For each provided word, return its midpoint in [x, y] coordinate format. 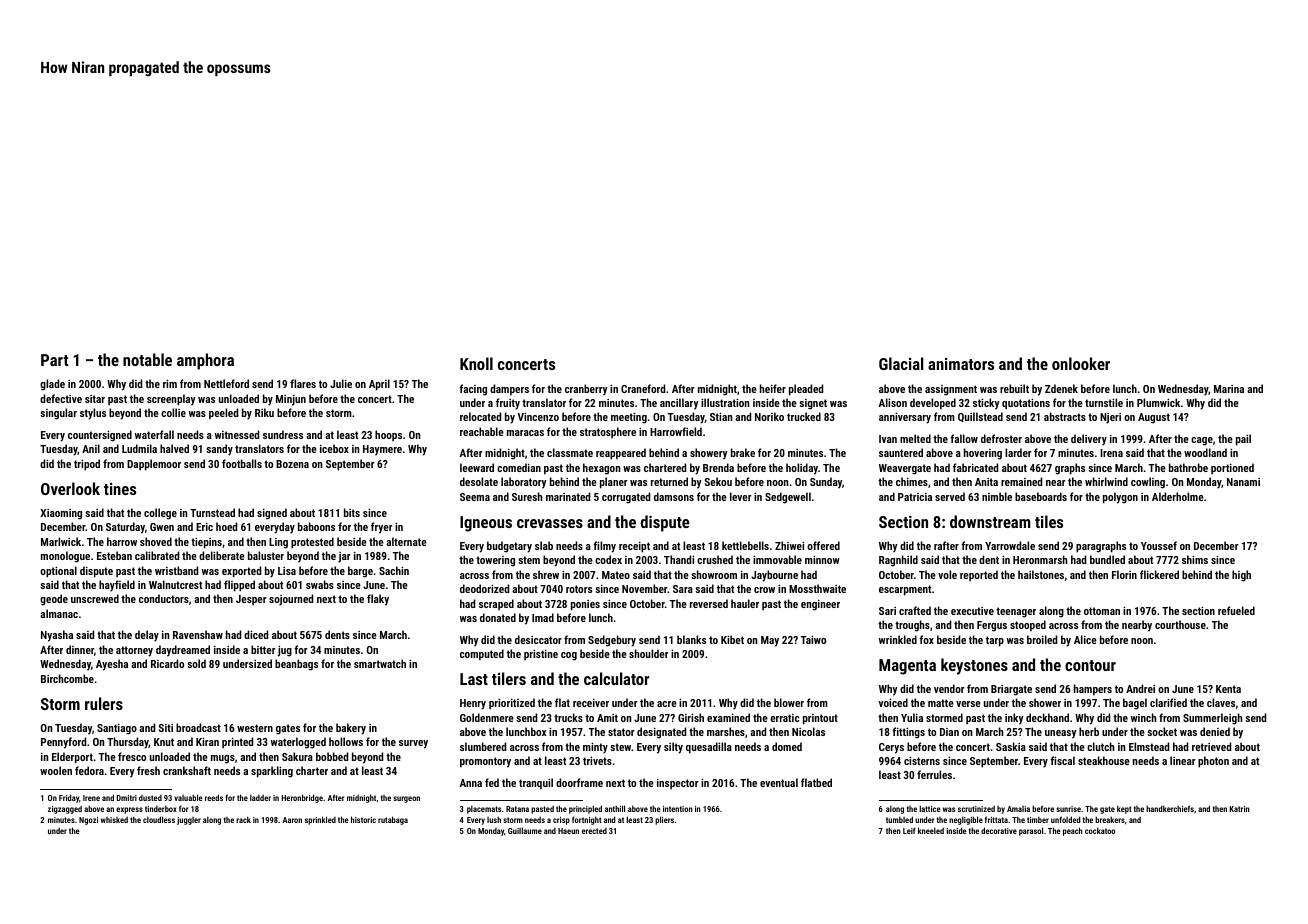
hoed [226, 526]
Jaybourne [774, 576]
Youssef [1159, 545]
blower [789, 702]
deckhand [1047, 717]
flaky [378, 600]
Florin [1124, 574]
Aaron [292, 820]
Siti [166, 728]
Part [54, 360]
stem [529, 560]
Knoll [476, 363]
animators [961, 364]
